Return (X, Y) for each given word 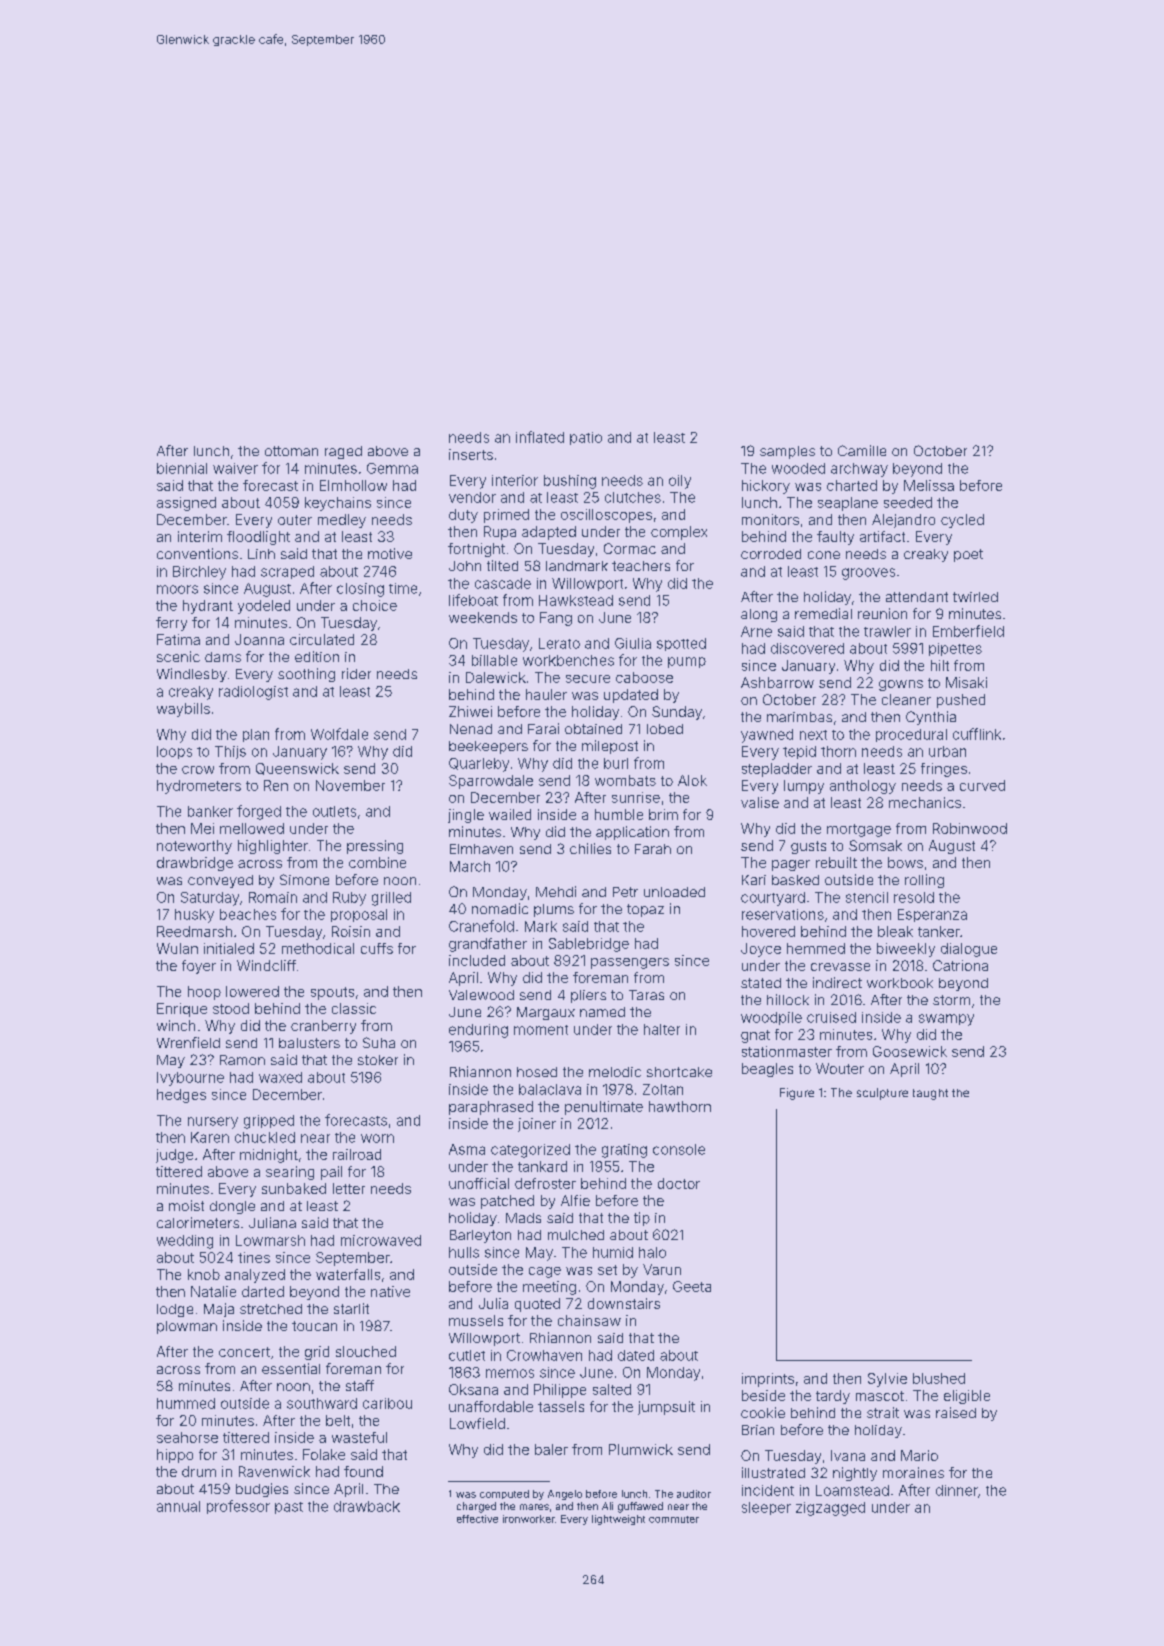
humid (613, 1252)
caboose (644, 677)
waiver (235, 468)
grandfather (488, 945)
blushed (939, 1378)
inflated (540, 437)
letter (349, 1188)
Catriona (960, 965)
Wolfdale (339, 734)
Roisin (351, 931)
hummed (186, 1403)
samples (787, 452)
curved (982, 785)
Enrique (182, 1010)
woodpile (771, 1018)
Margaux (546, 1013)
